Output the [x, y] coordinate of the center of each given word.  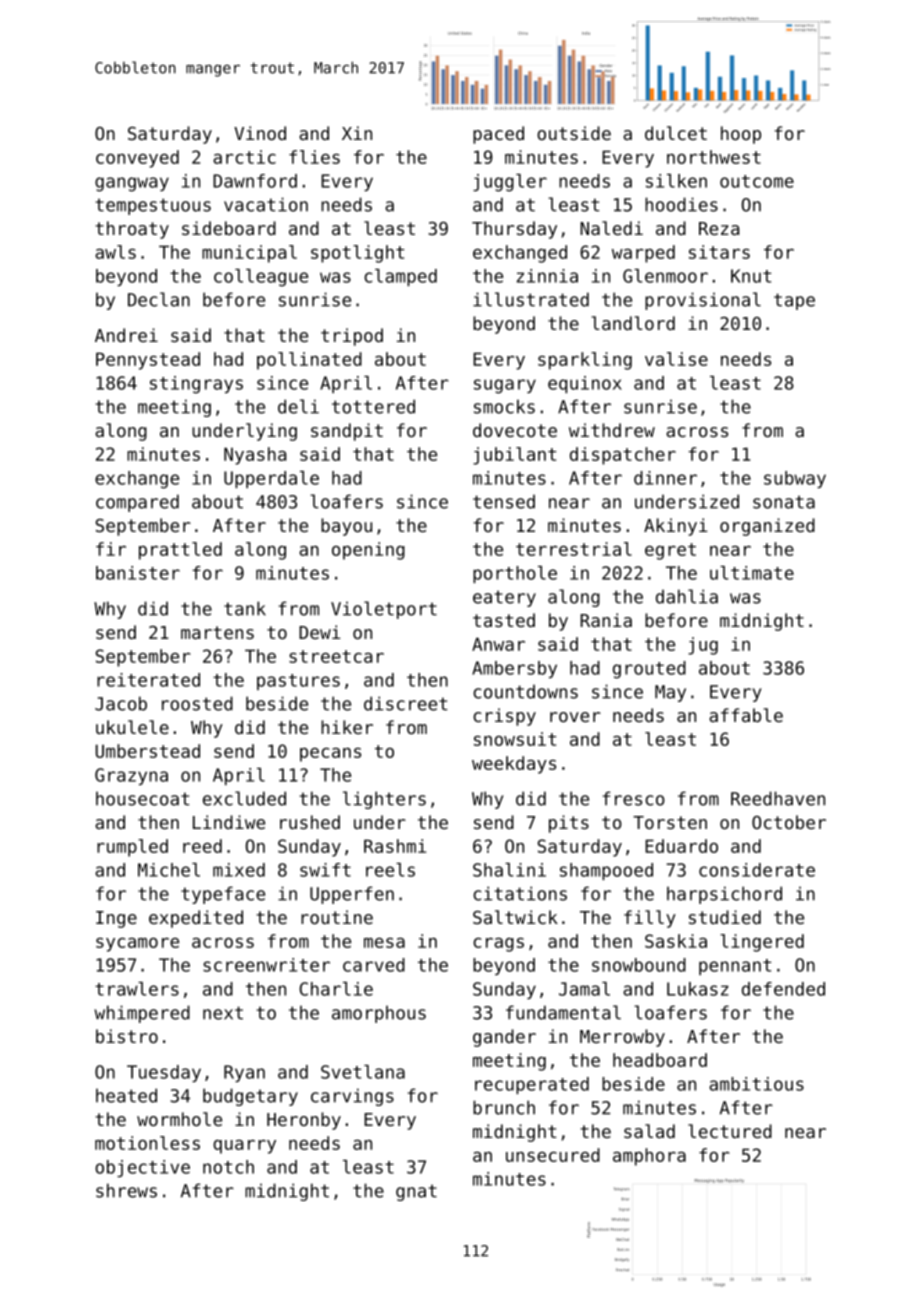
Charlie [336, 989]
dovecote [515, 430]
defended [783, 989]
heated [126, 1095]
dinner [665, 478]
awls [115, 252]
